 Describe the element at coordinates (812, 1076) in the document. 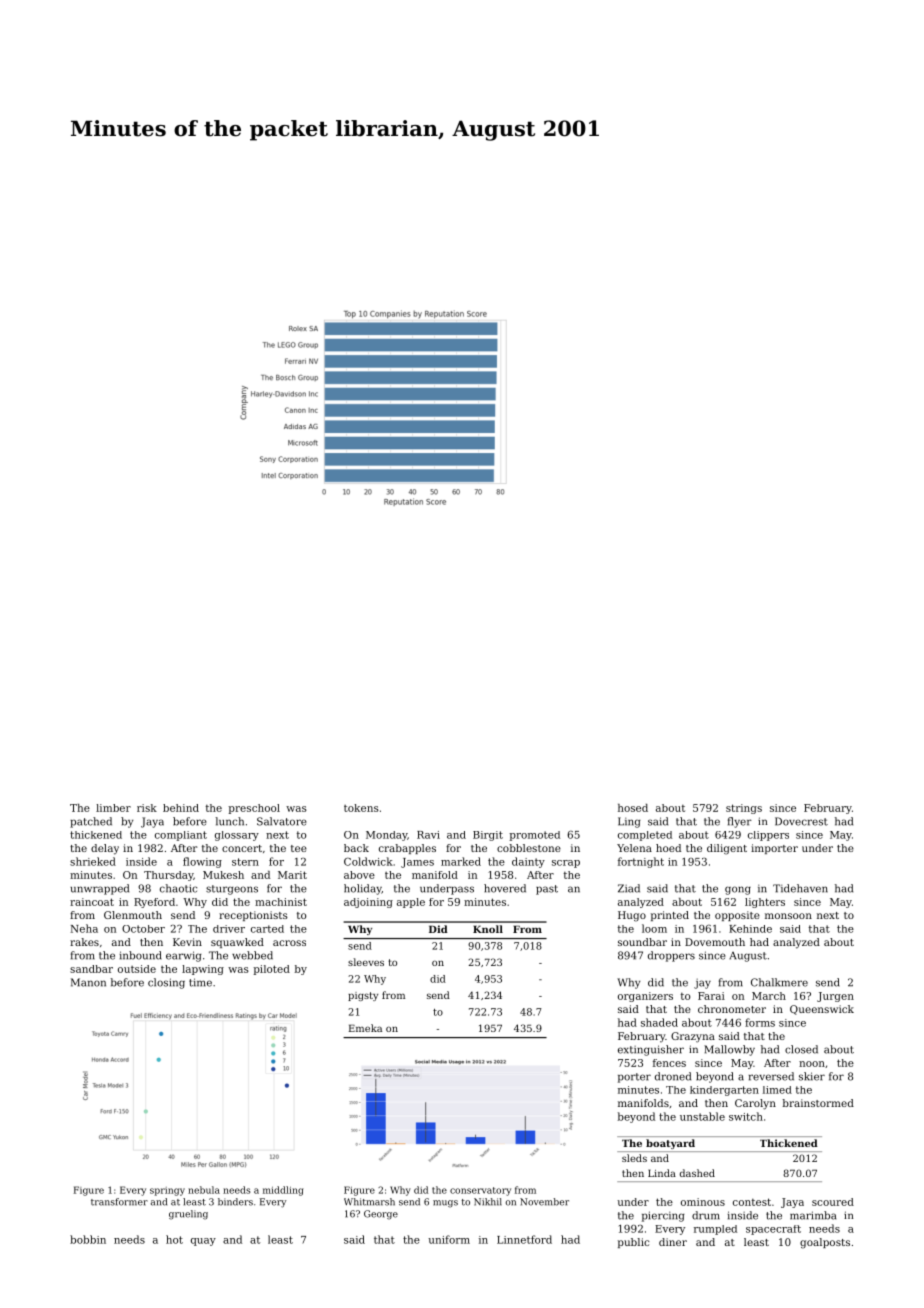

I see `skier` at that location.
